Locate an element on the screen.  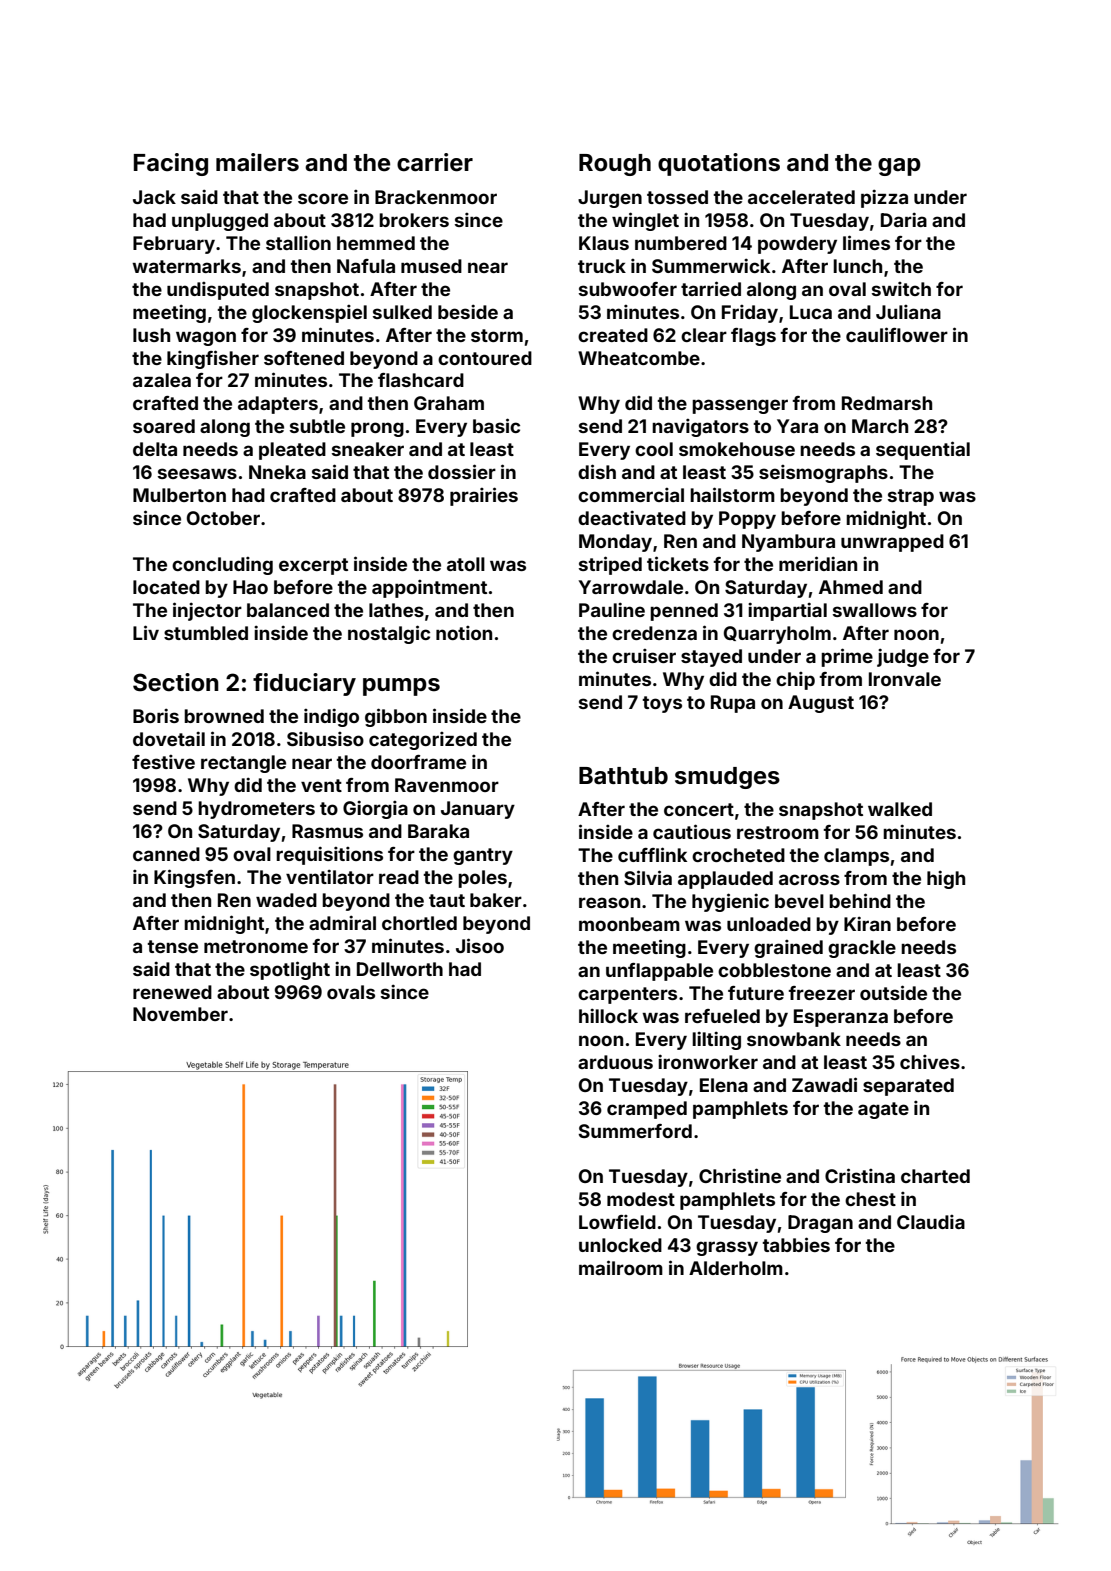
truck is located at coordinates (602, 266).
